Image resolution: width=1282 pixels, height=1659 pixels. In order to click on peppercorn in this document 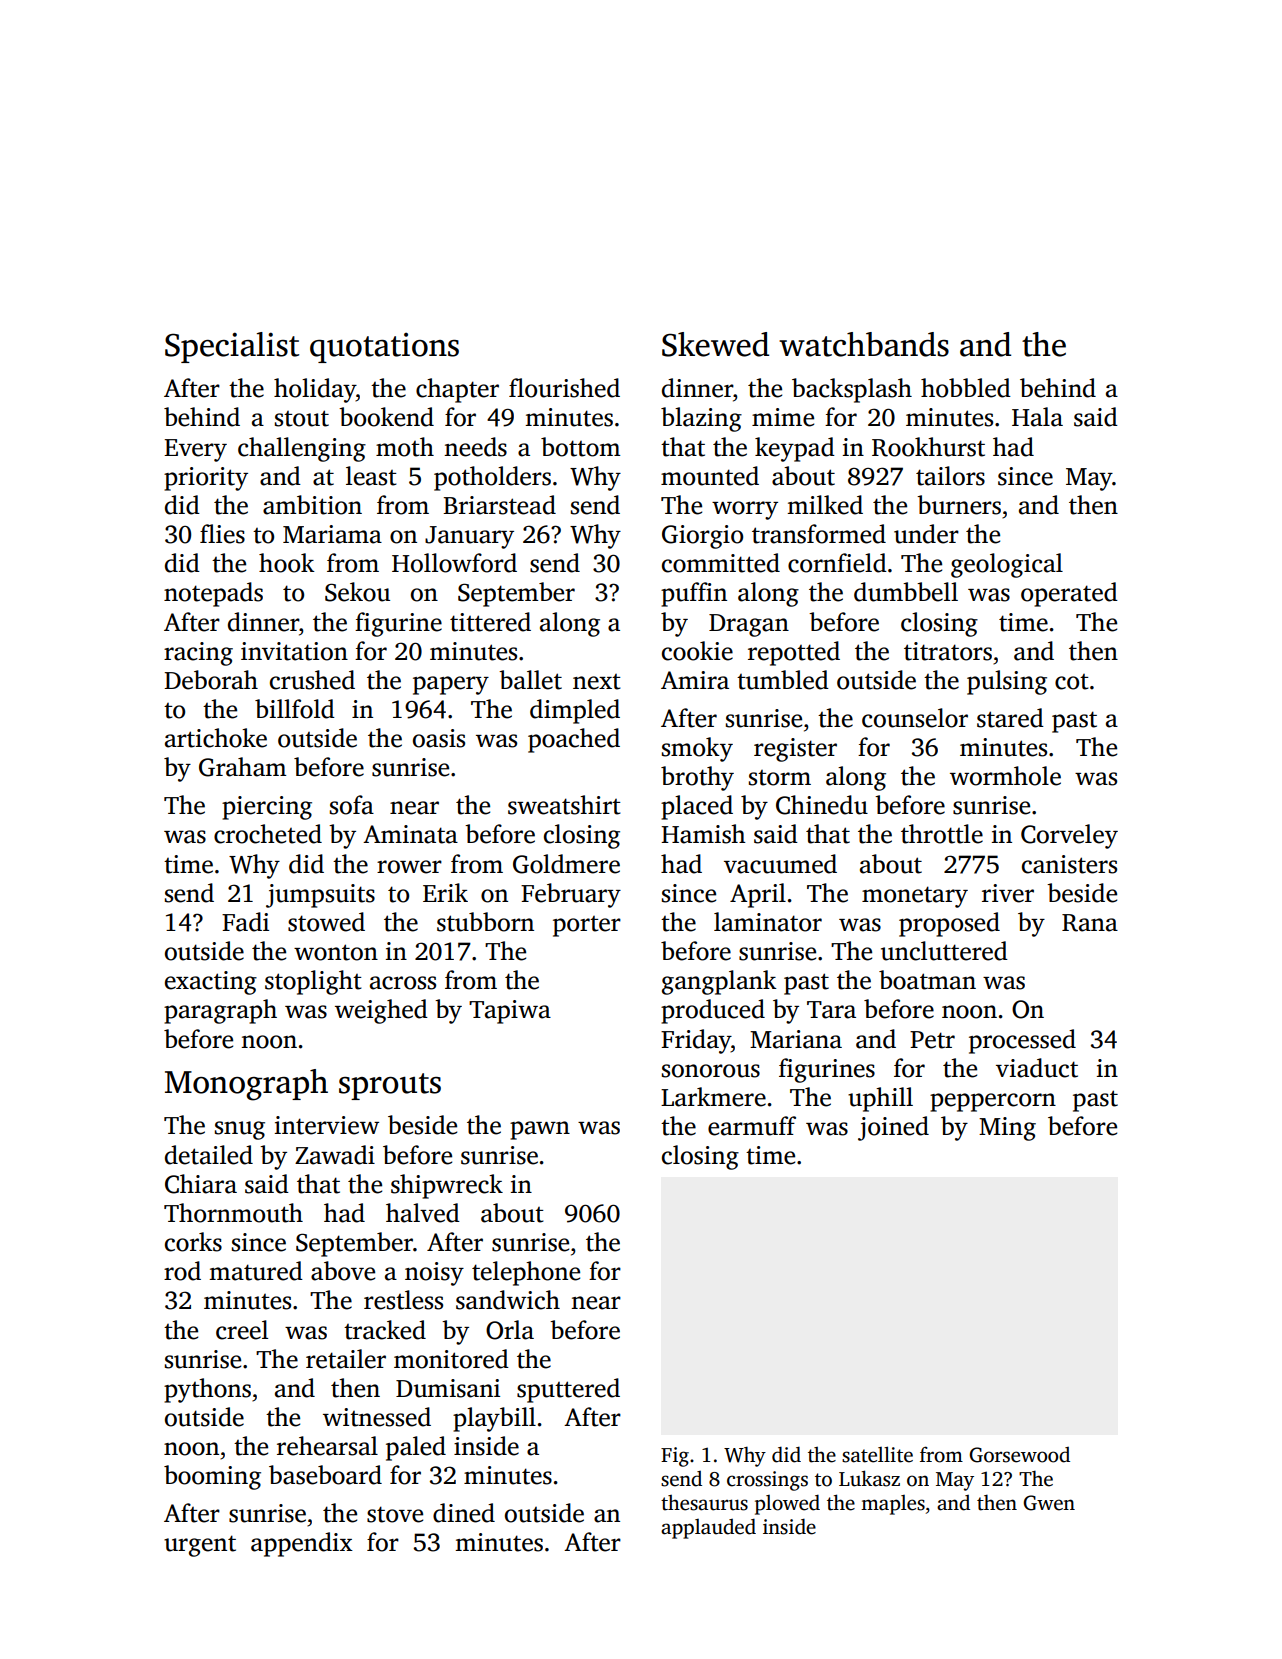, I will do `click(993, 1102)`.
